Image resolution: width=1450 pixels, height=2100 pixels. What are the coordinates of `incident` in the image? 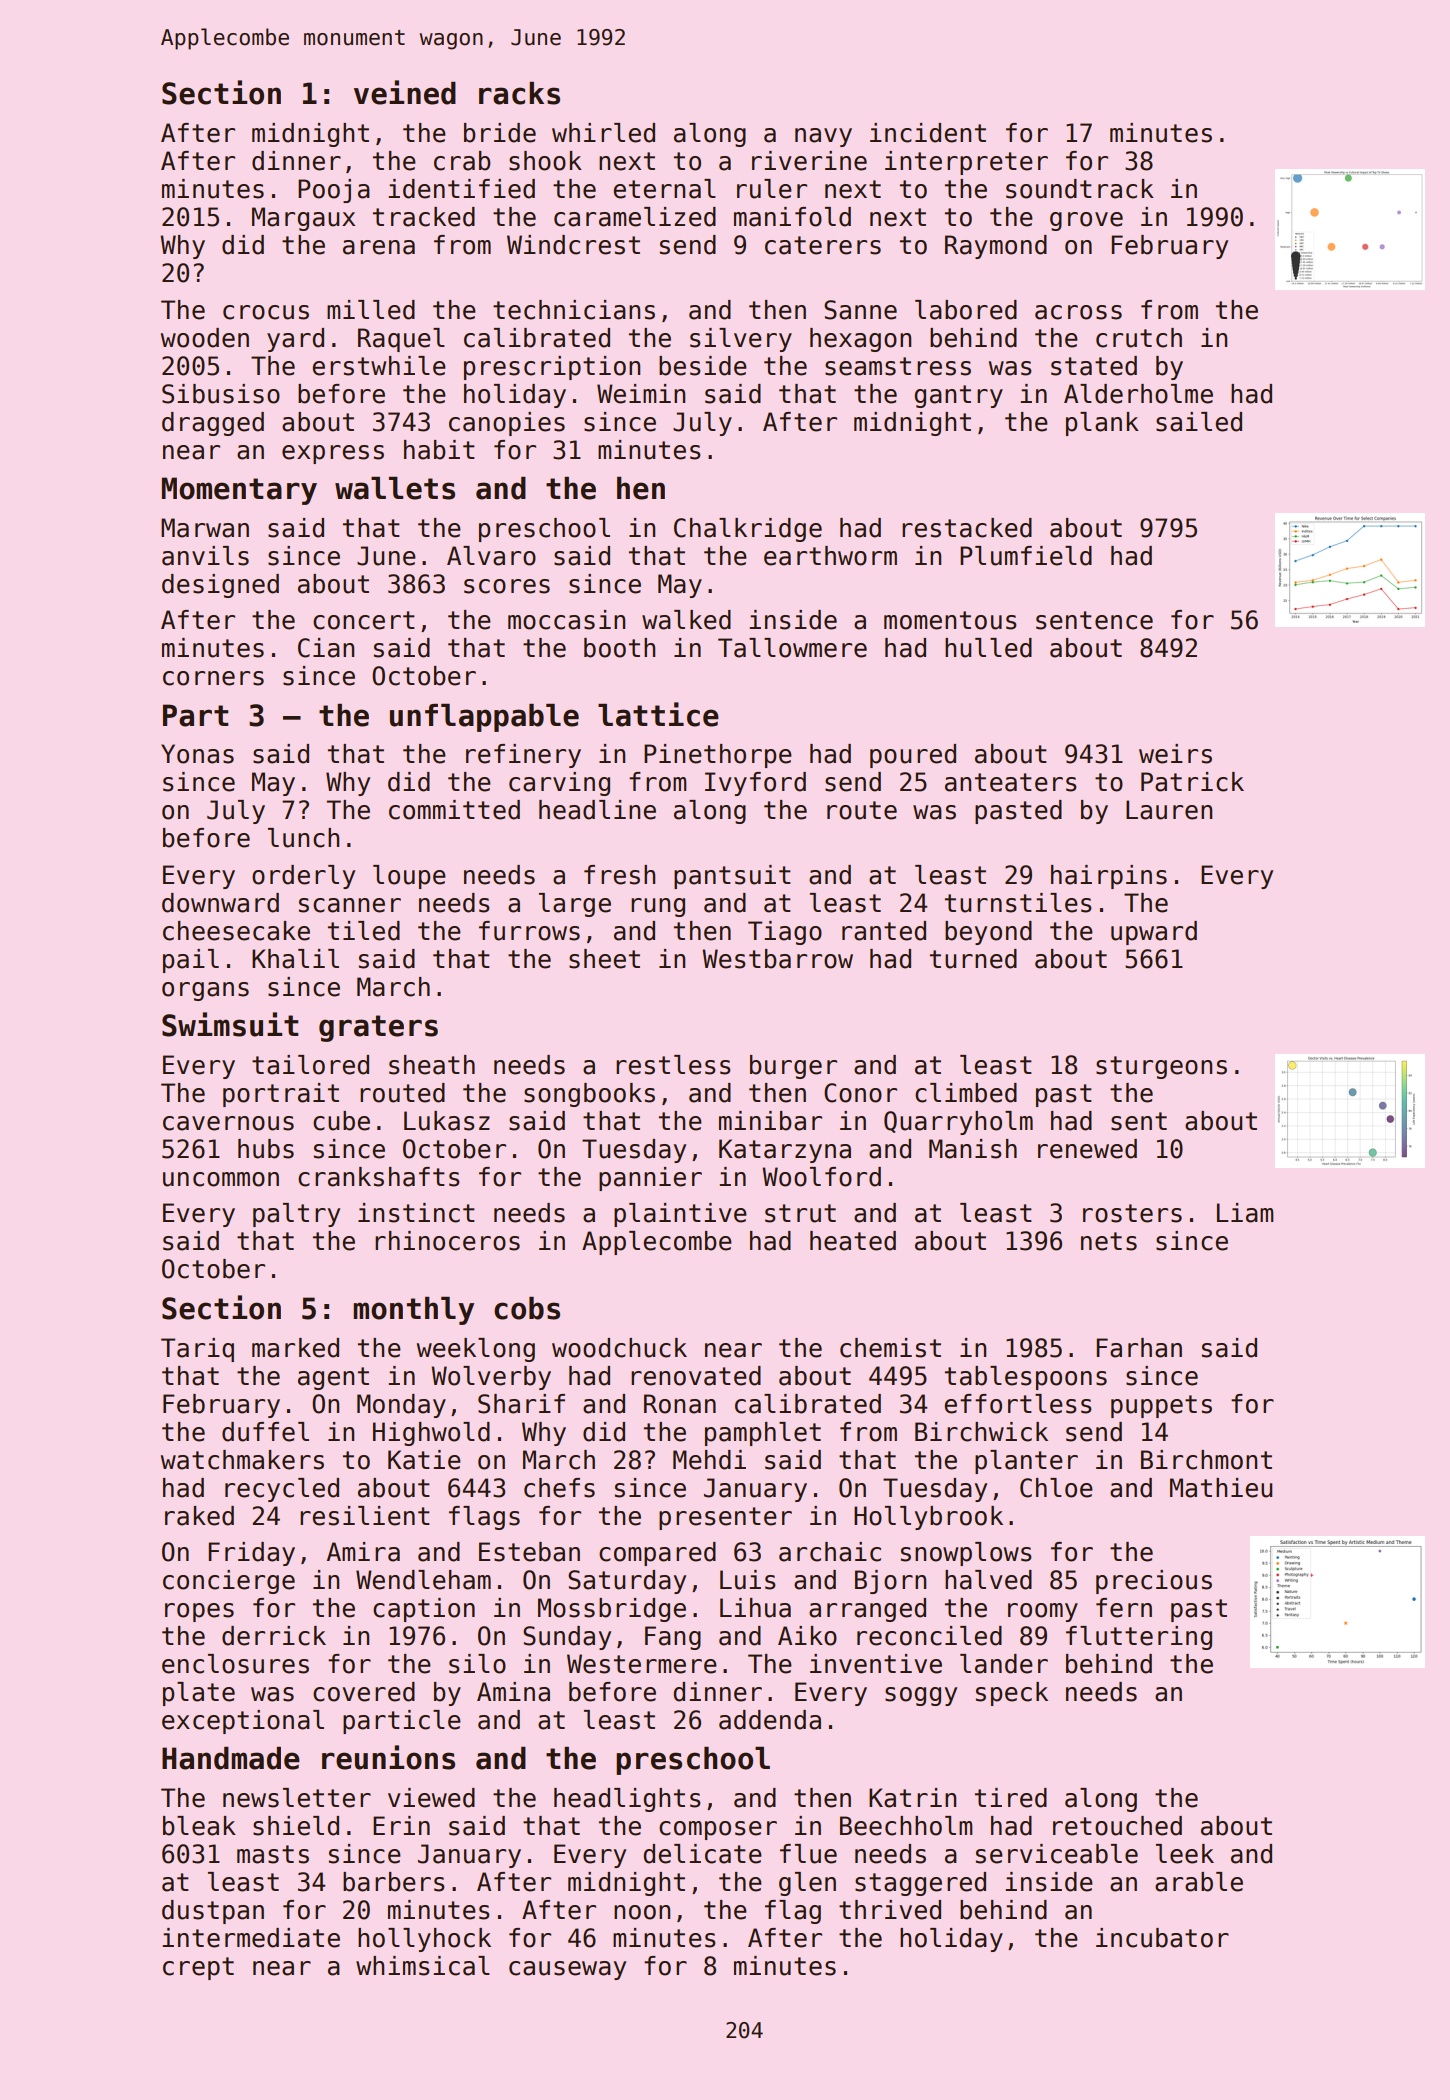 It's located at (928, 133).
